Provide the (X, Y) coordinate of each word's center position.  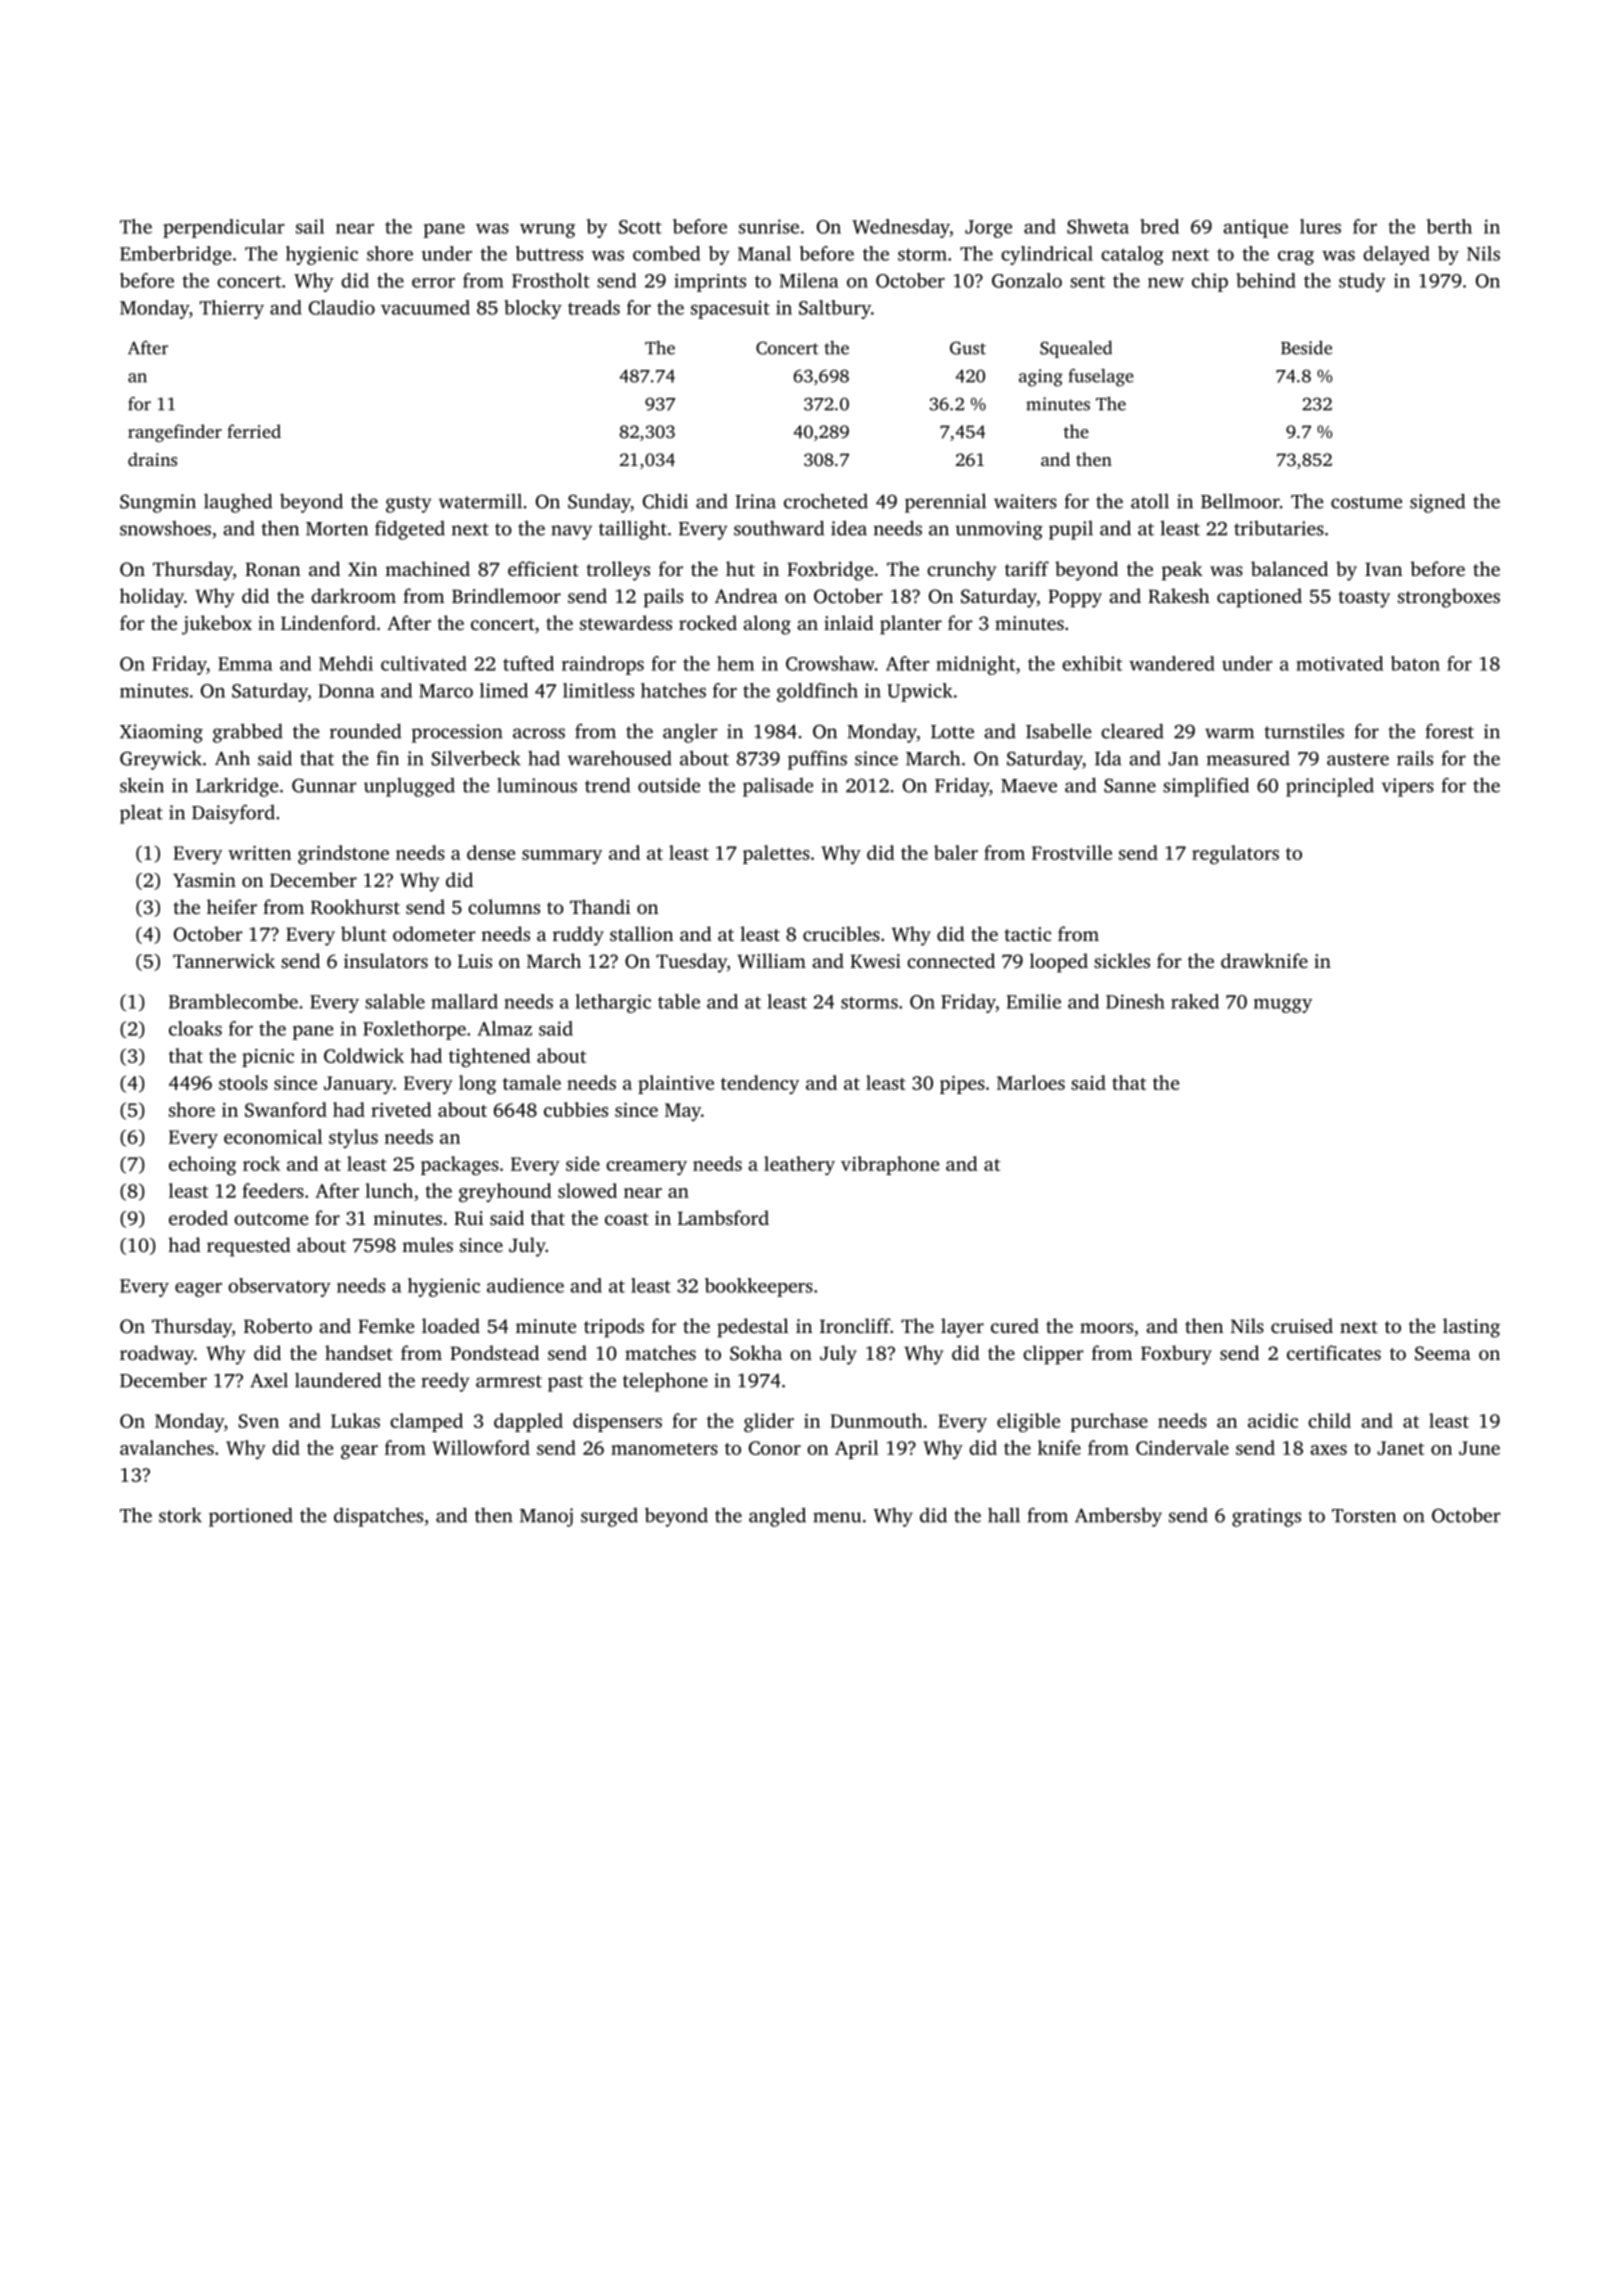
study (1362, 282)
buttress (549, 253)
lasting (1471, 1328)
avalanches (167, 1447)
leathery (799, 1165)
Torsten (1364, 1516)
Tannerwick (224, 960)
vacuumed (425, 307)
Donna (346, 691)
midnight (975, 665)
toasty (1364, 599)
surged (609, 1517)
